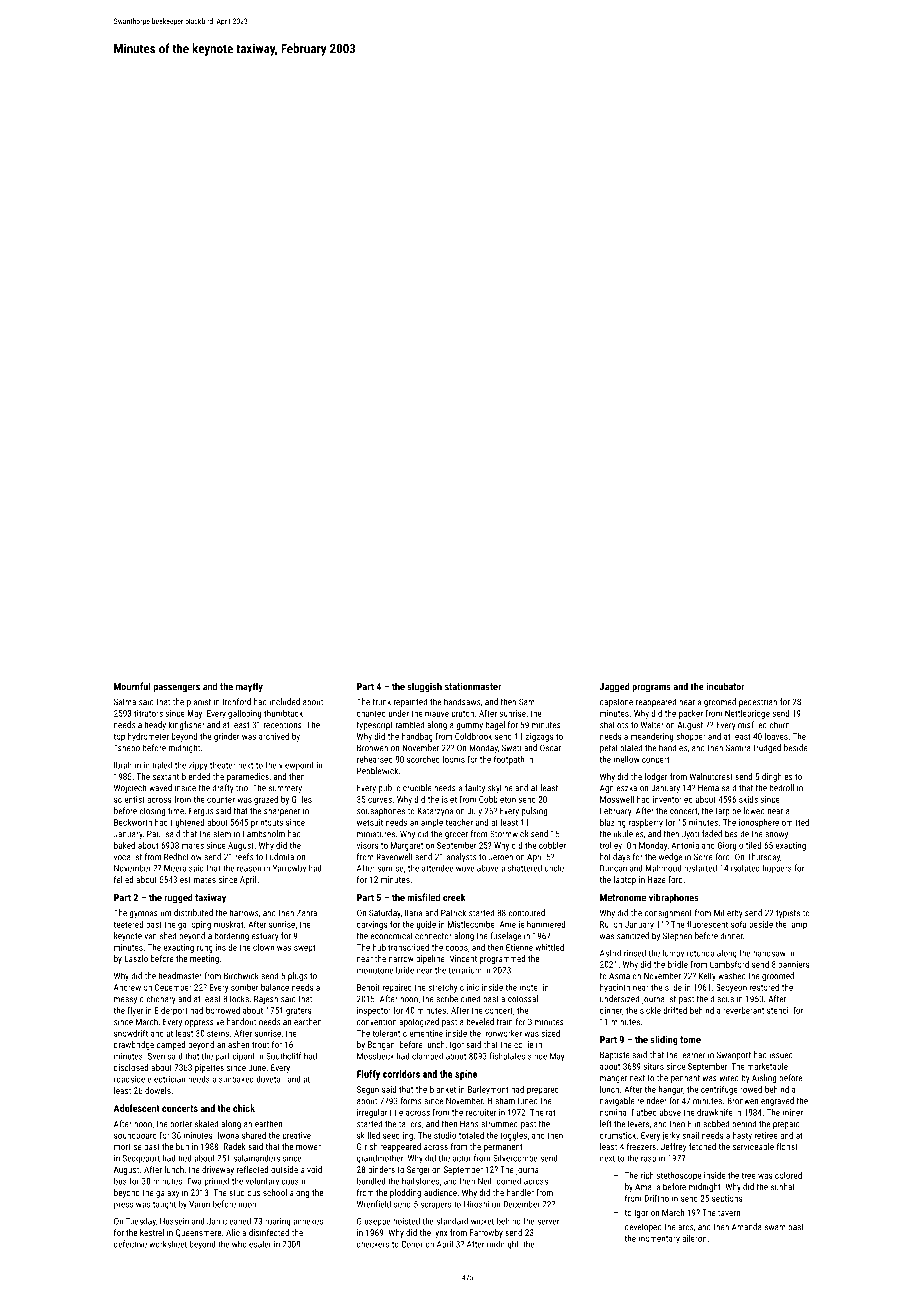 Image resolution: width=924 pixels, height=1308 pixels. Describe the element at coordinates (168, 1193) in the screenshot. I see `galaxy` at that location.
